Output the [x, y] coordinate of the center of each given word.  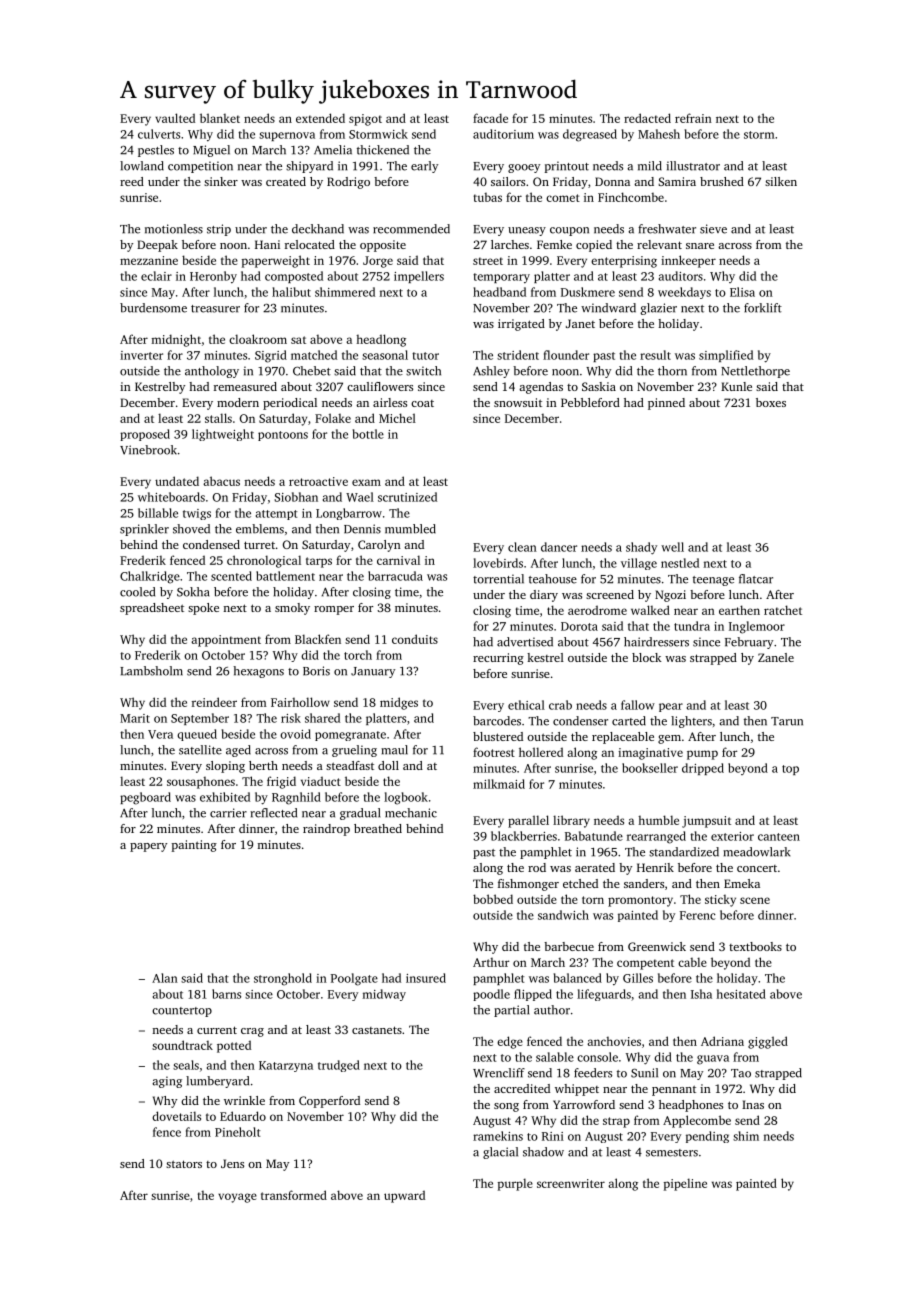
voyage [237, 1198]
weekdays [684, 293]
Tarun [787, 721]
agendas [541, 388]
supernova [287, 136]
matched [314, 355]
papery [148, 847]
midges [399, 703]
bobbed [493, 899]
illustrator [693, 166]
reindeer [214, 702]
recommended [411, 229]
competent [645, 964]
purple [515, 1184]
